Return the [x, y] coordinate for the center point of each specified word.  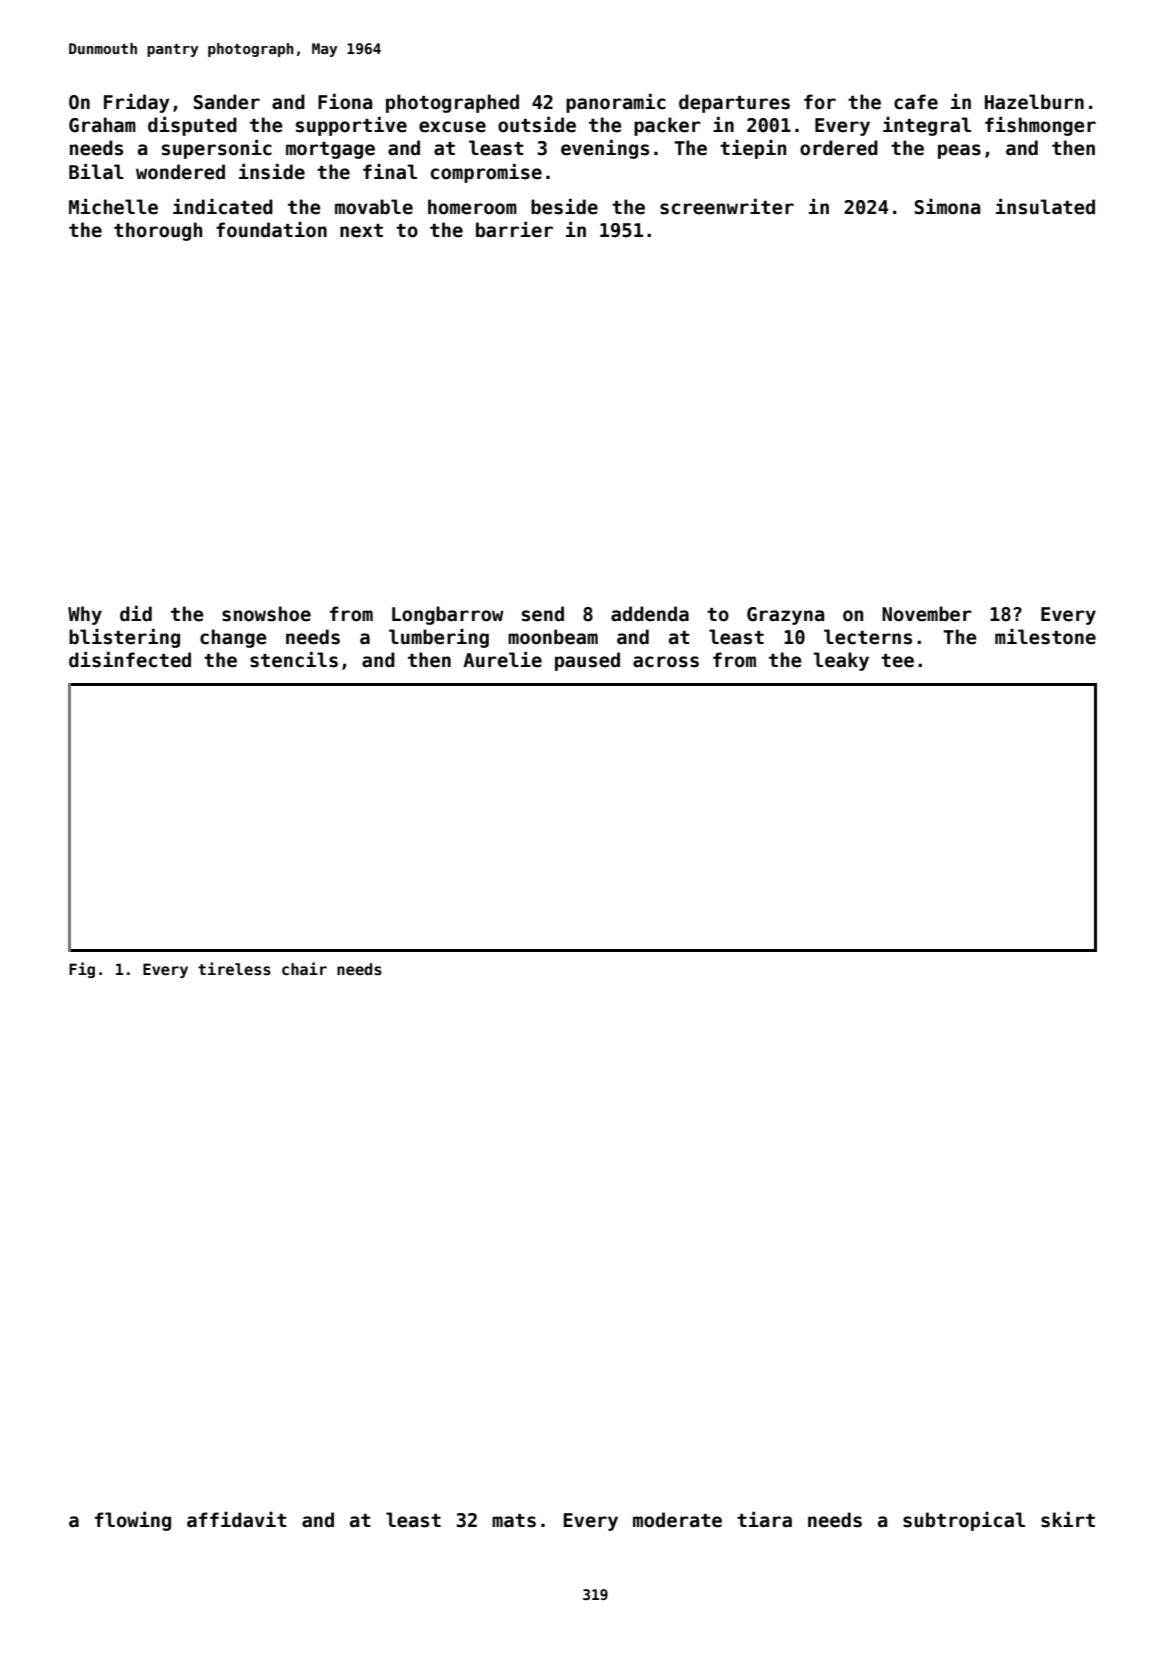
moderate [677, 1520]
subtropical [964, 1521]
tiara [764, 1519]
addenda [650, 614]
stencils [294, 659]
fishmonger [1040, 126]
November [927, 614]
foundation [271, 229]
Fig [82, 970]
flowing [133, 1521]
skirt [1068, 1519]
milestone [1045, 636]
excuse [452, 127]
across [666, 662]
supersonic [217, 149]
